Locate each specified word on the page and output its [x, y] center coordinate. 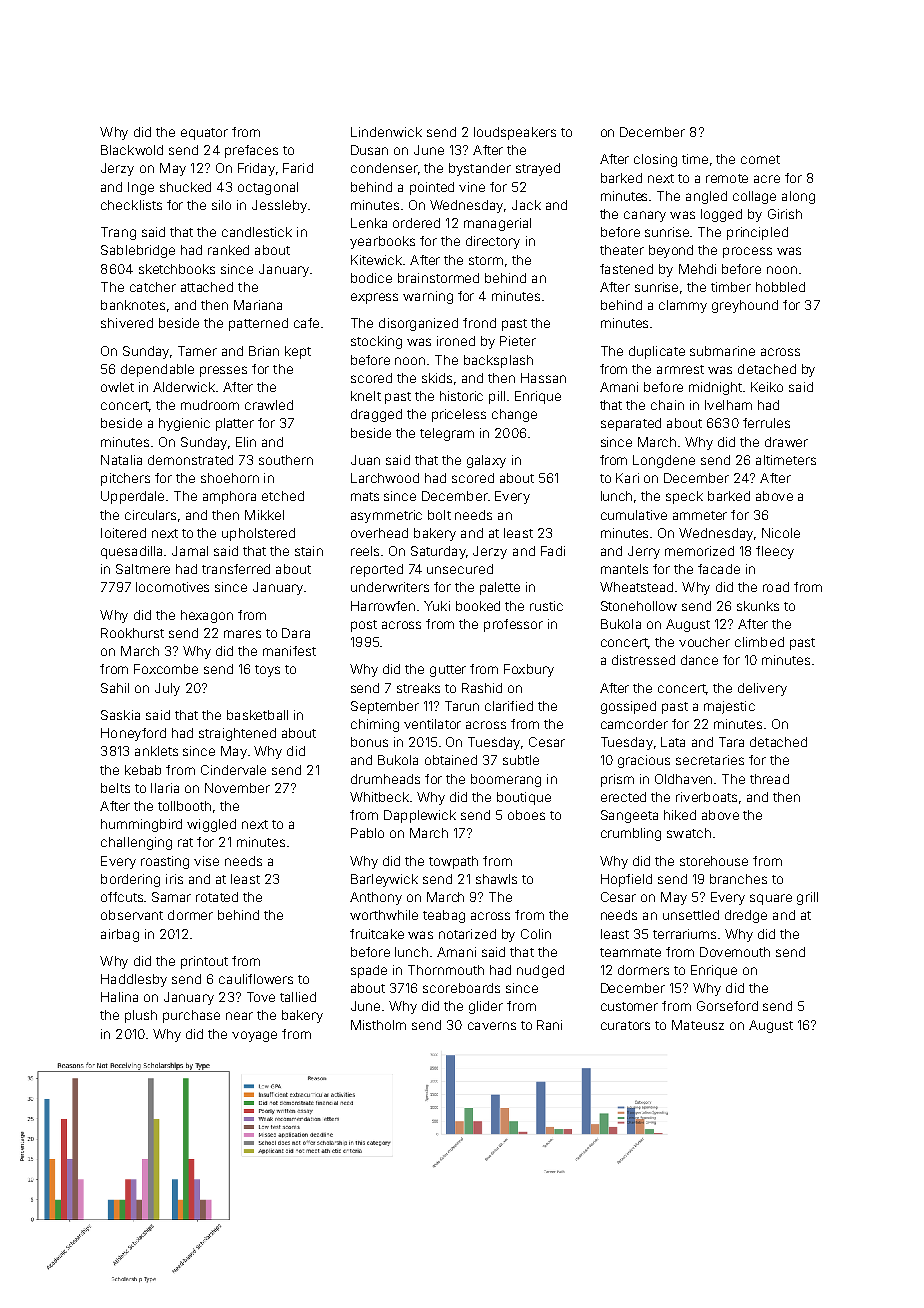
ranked [228, 250]
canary [645, 216]
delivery [762, 689]
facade [719, 569]
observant [132, 915]
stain [309, 551]
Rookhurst [132, 633]
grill [807, 898]
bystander [480, 169]
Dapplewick [420, 816]
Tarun [462, 706]
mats [365, 496]
